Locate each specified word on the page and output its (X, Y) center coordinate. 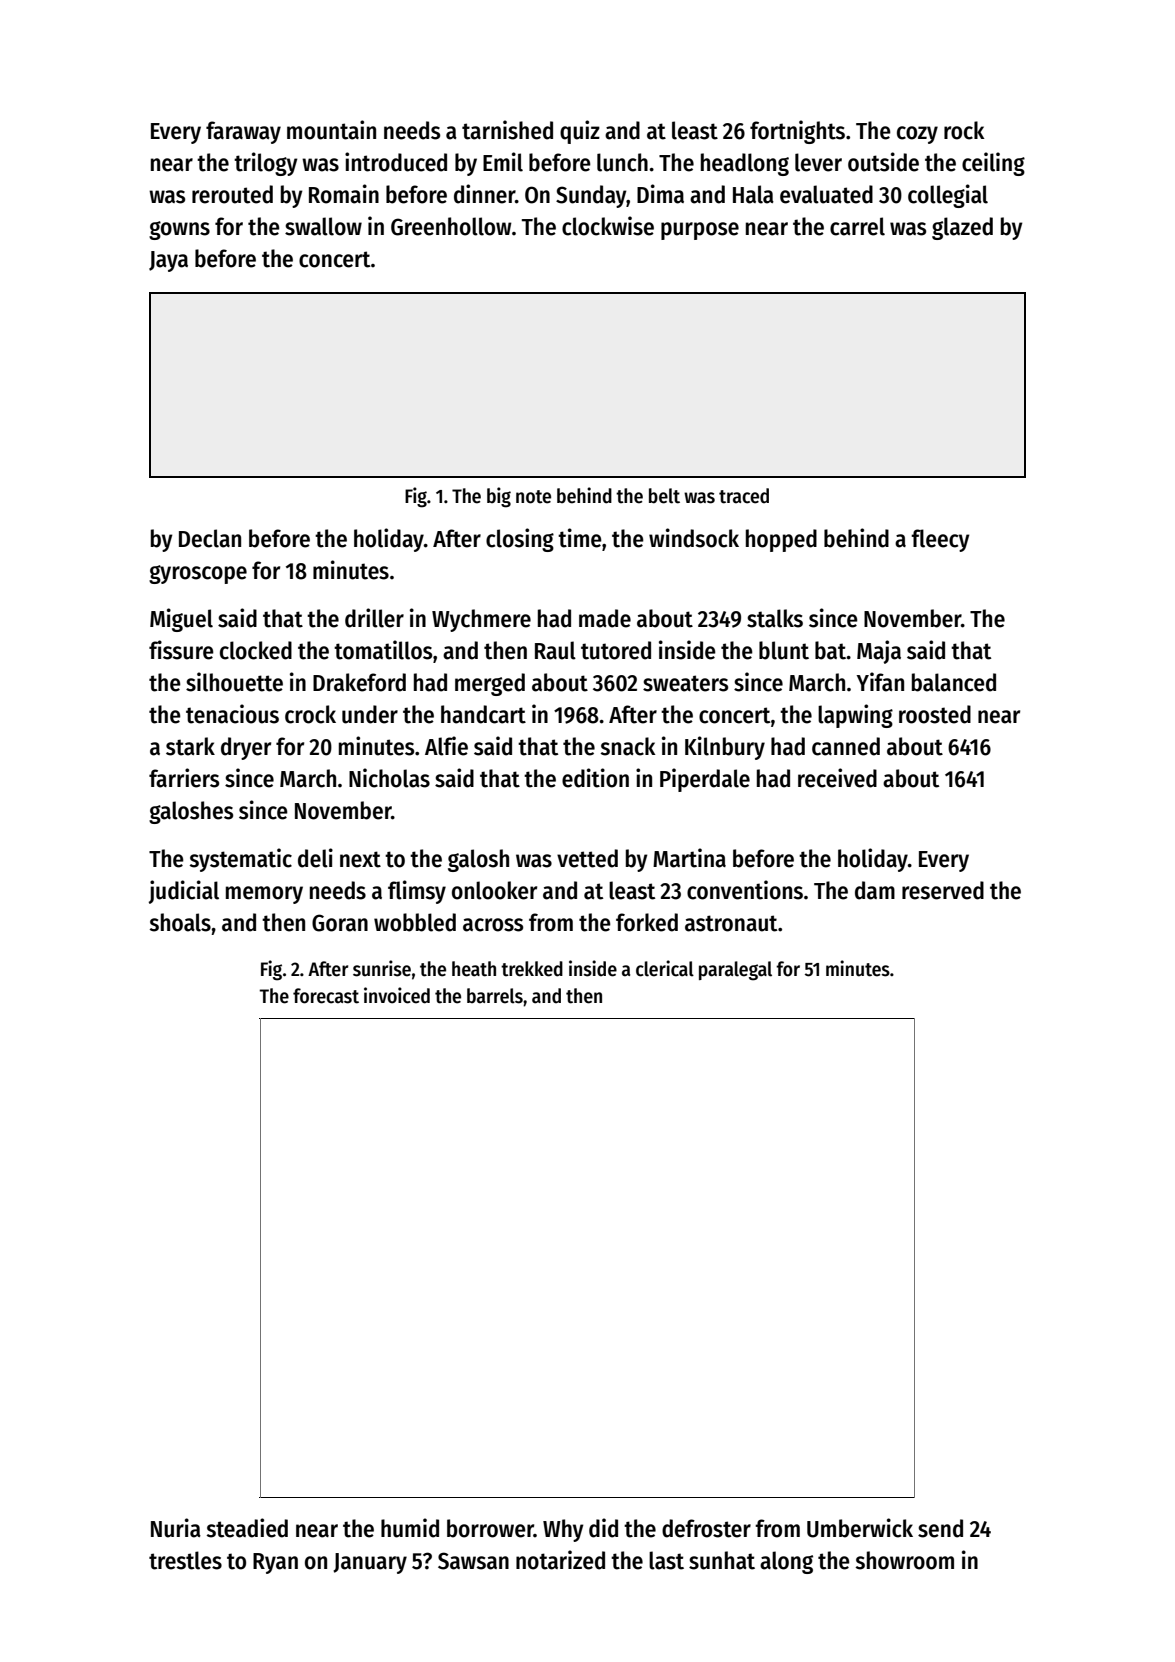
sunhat (722, 1560)
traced (744, 496)
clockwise (608, 226)
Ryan (275, 1563)
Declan (210, 538)
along (786, 1562)
